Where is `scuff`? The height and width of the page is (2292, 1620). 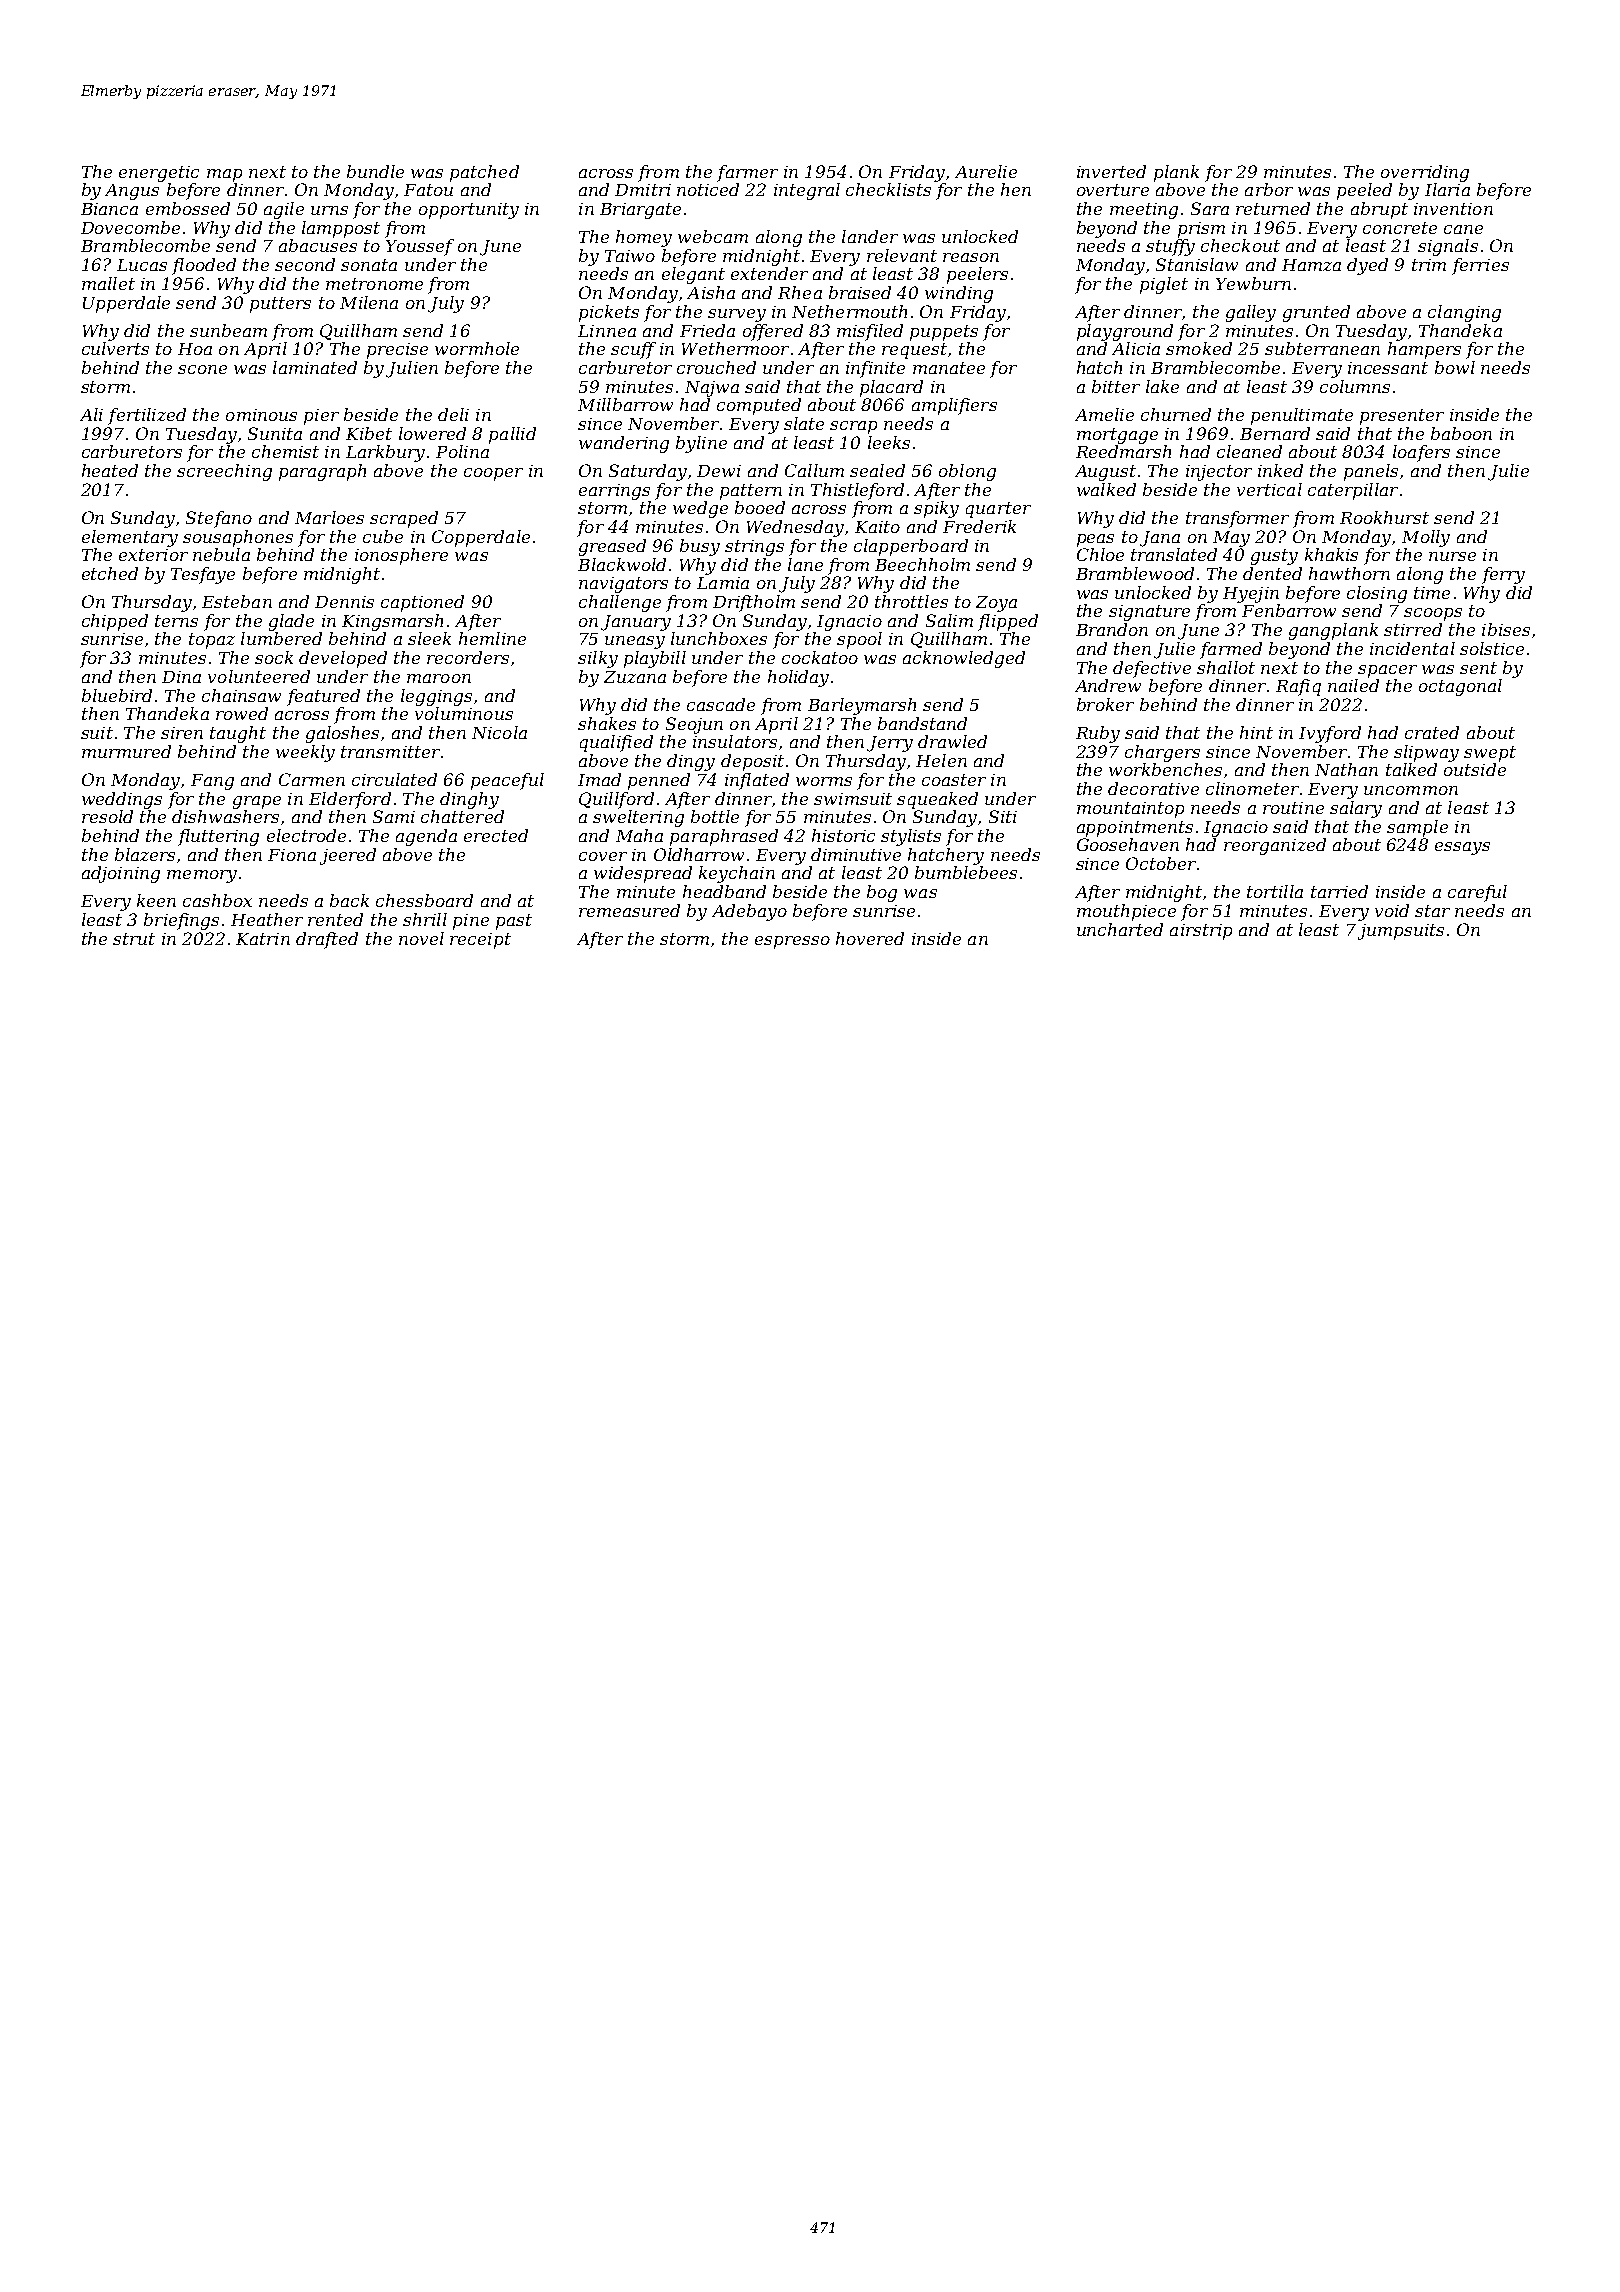
scuff is located at coordinates (633, 350).
